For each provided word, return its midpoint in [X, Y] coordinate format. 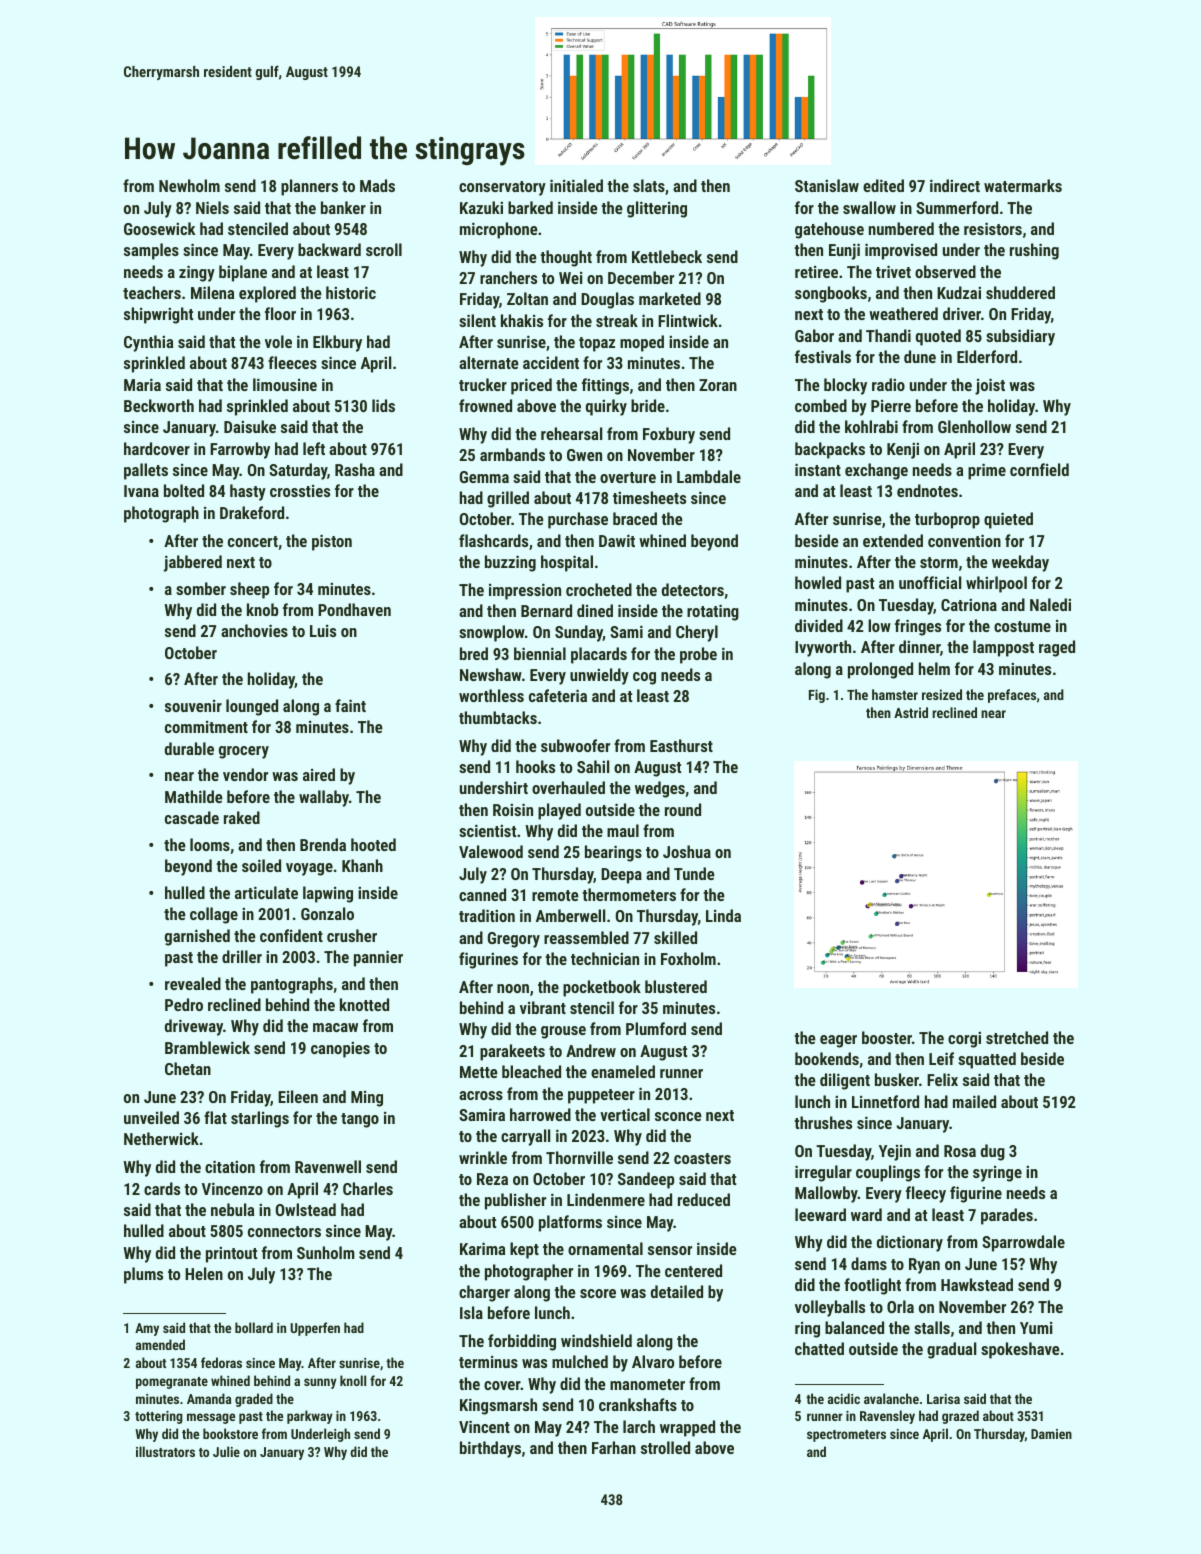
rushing [1034, 251]
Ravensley [887, 1417]
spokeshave [1020, 1350]
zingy [197, 273]
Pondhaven [354, 609]
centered [693, 1270]
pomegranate [172, 1383]
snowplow [492, 633]
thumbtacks [498, 717]
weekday [1020, 563]
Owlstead [306, 1209]
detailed [677, 1291]
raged [1057, 648]
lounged [252, 707]
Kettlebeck [667, 256]
